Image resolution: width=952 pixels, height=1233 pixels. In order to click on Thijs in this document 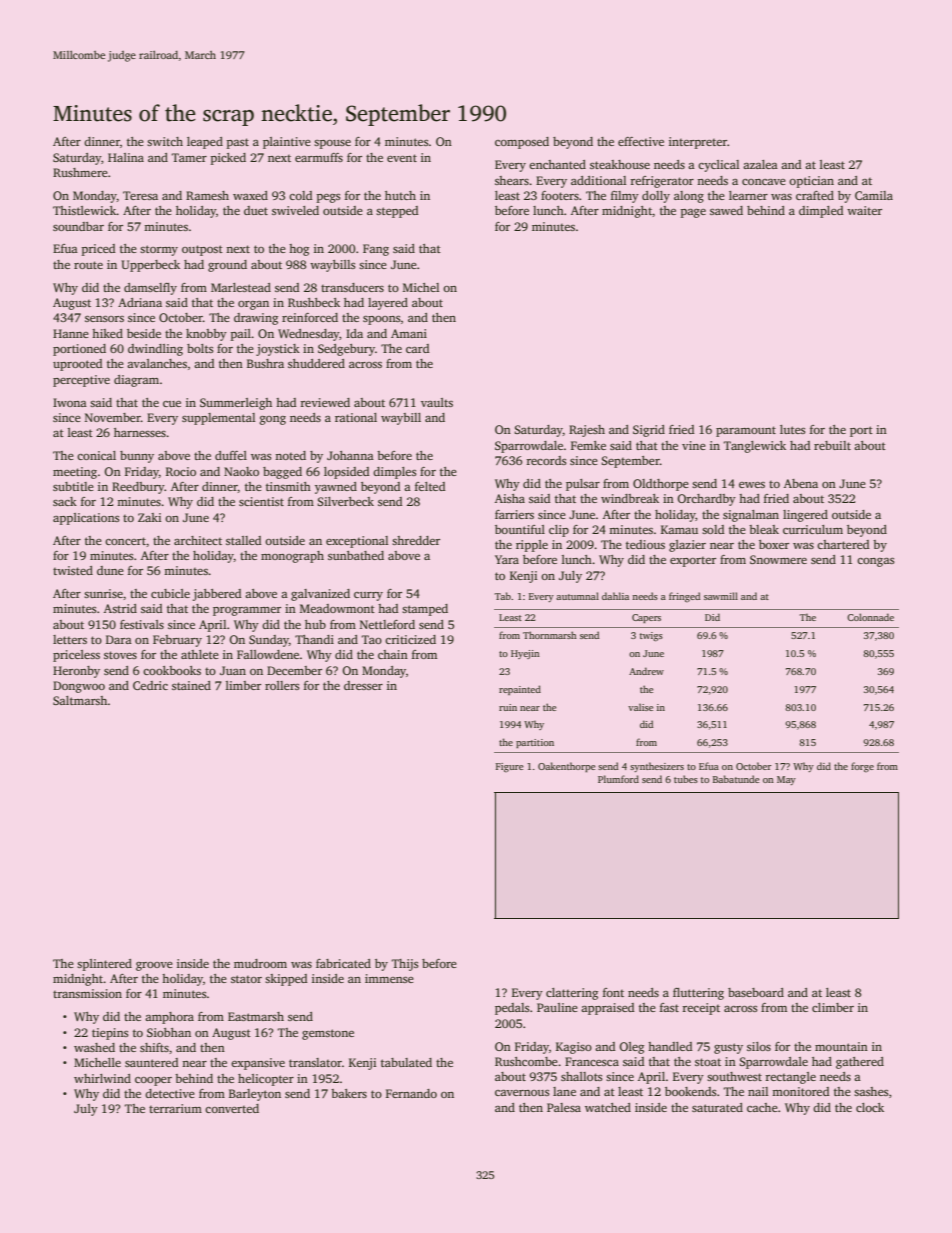, I will do `click(405, 965)`.
